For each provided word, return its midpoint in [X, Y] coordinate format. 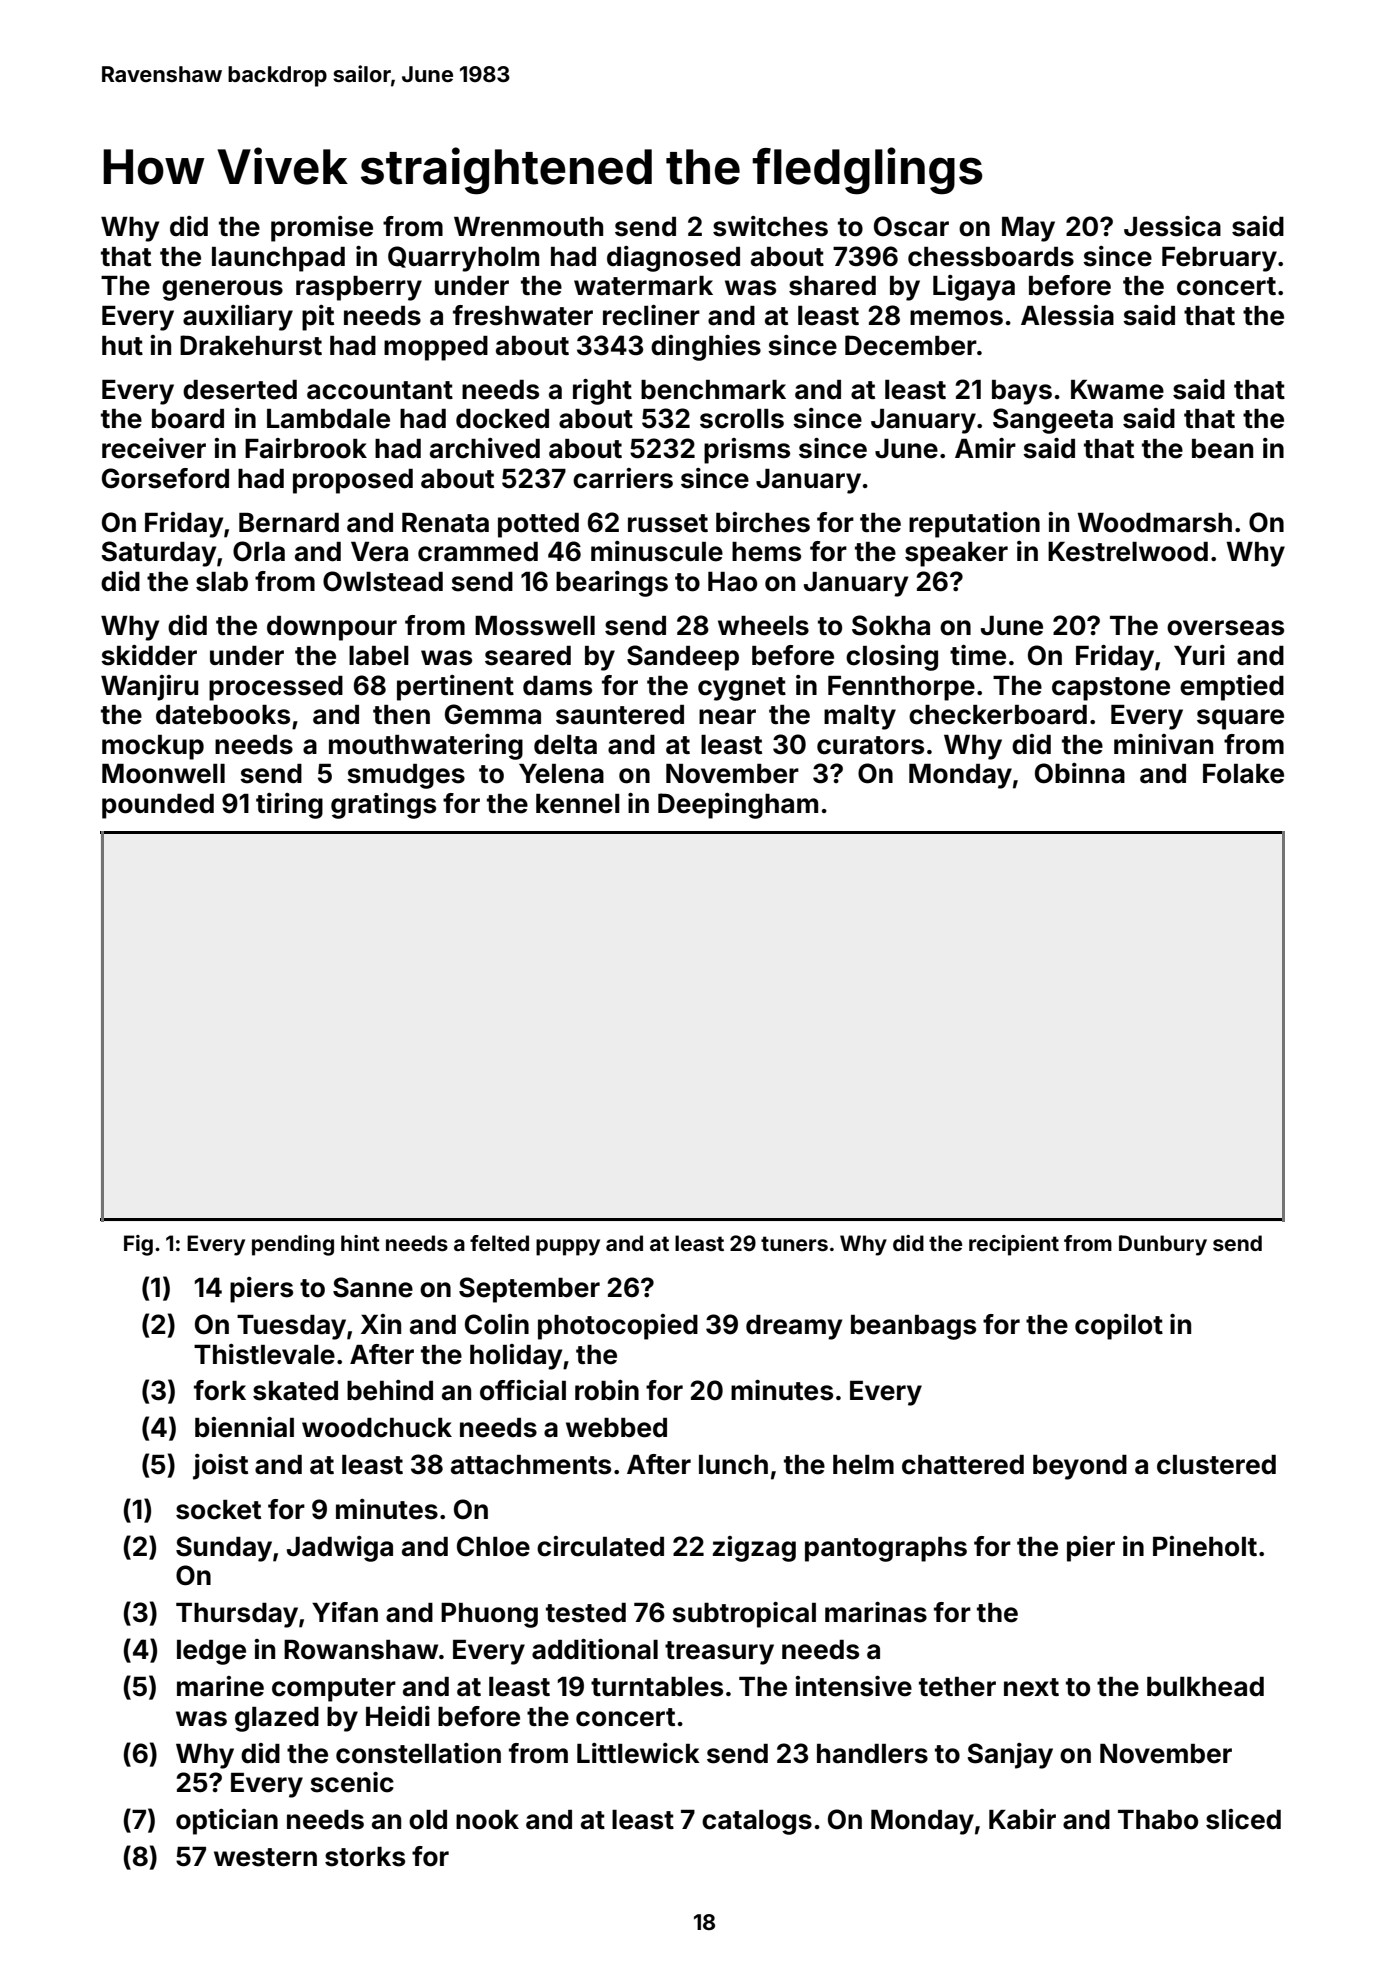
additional [595, 1649]
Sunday [224, 1549]
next [1031, 1687]
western [265, 1857]
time [978, 655]
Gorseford [165, 478]
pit [318, 318]
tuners [794, 1243]
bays [1022, 392]
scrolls [742, 419]
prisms [747, 451]
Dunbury [1163, 1245]
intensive [854, 1686]
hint [360, 1243]
